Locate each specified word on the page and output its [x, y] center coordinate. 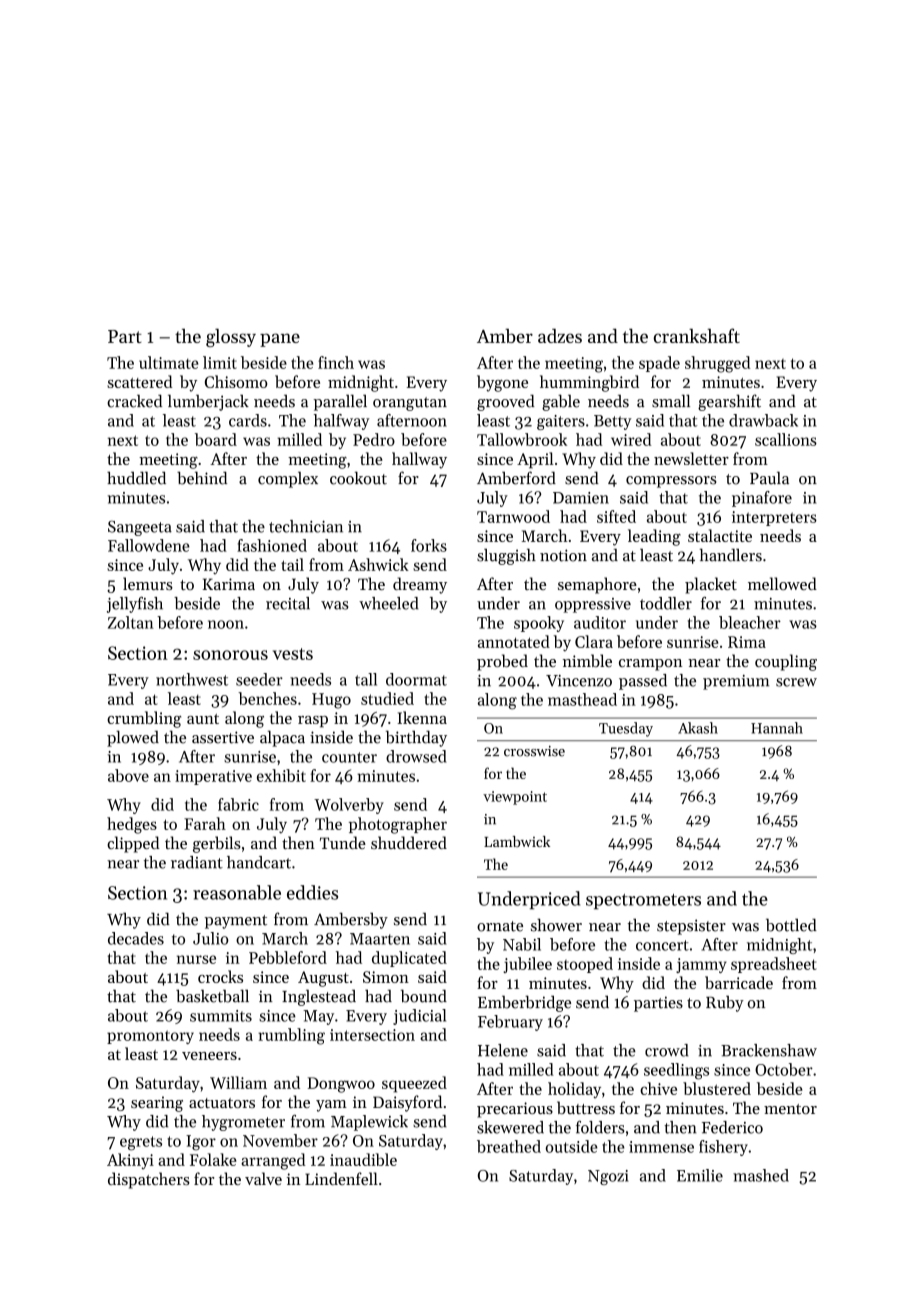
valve [263, 1178]
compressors [671, 482]
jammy [701, 965]
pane [280, 340]
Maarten [380, 939]
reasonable [237, 892]
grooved [506, 402]
